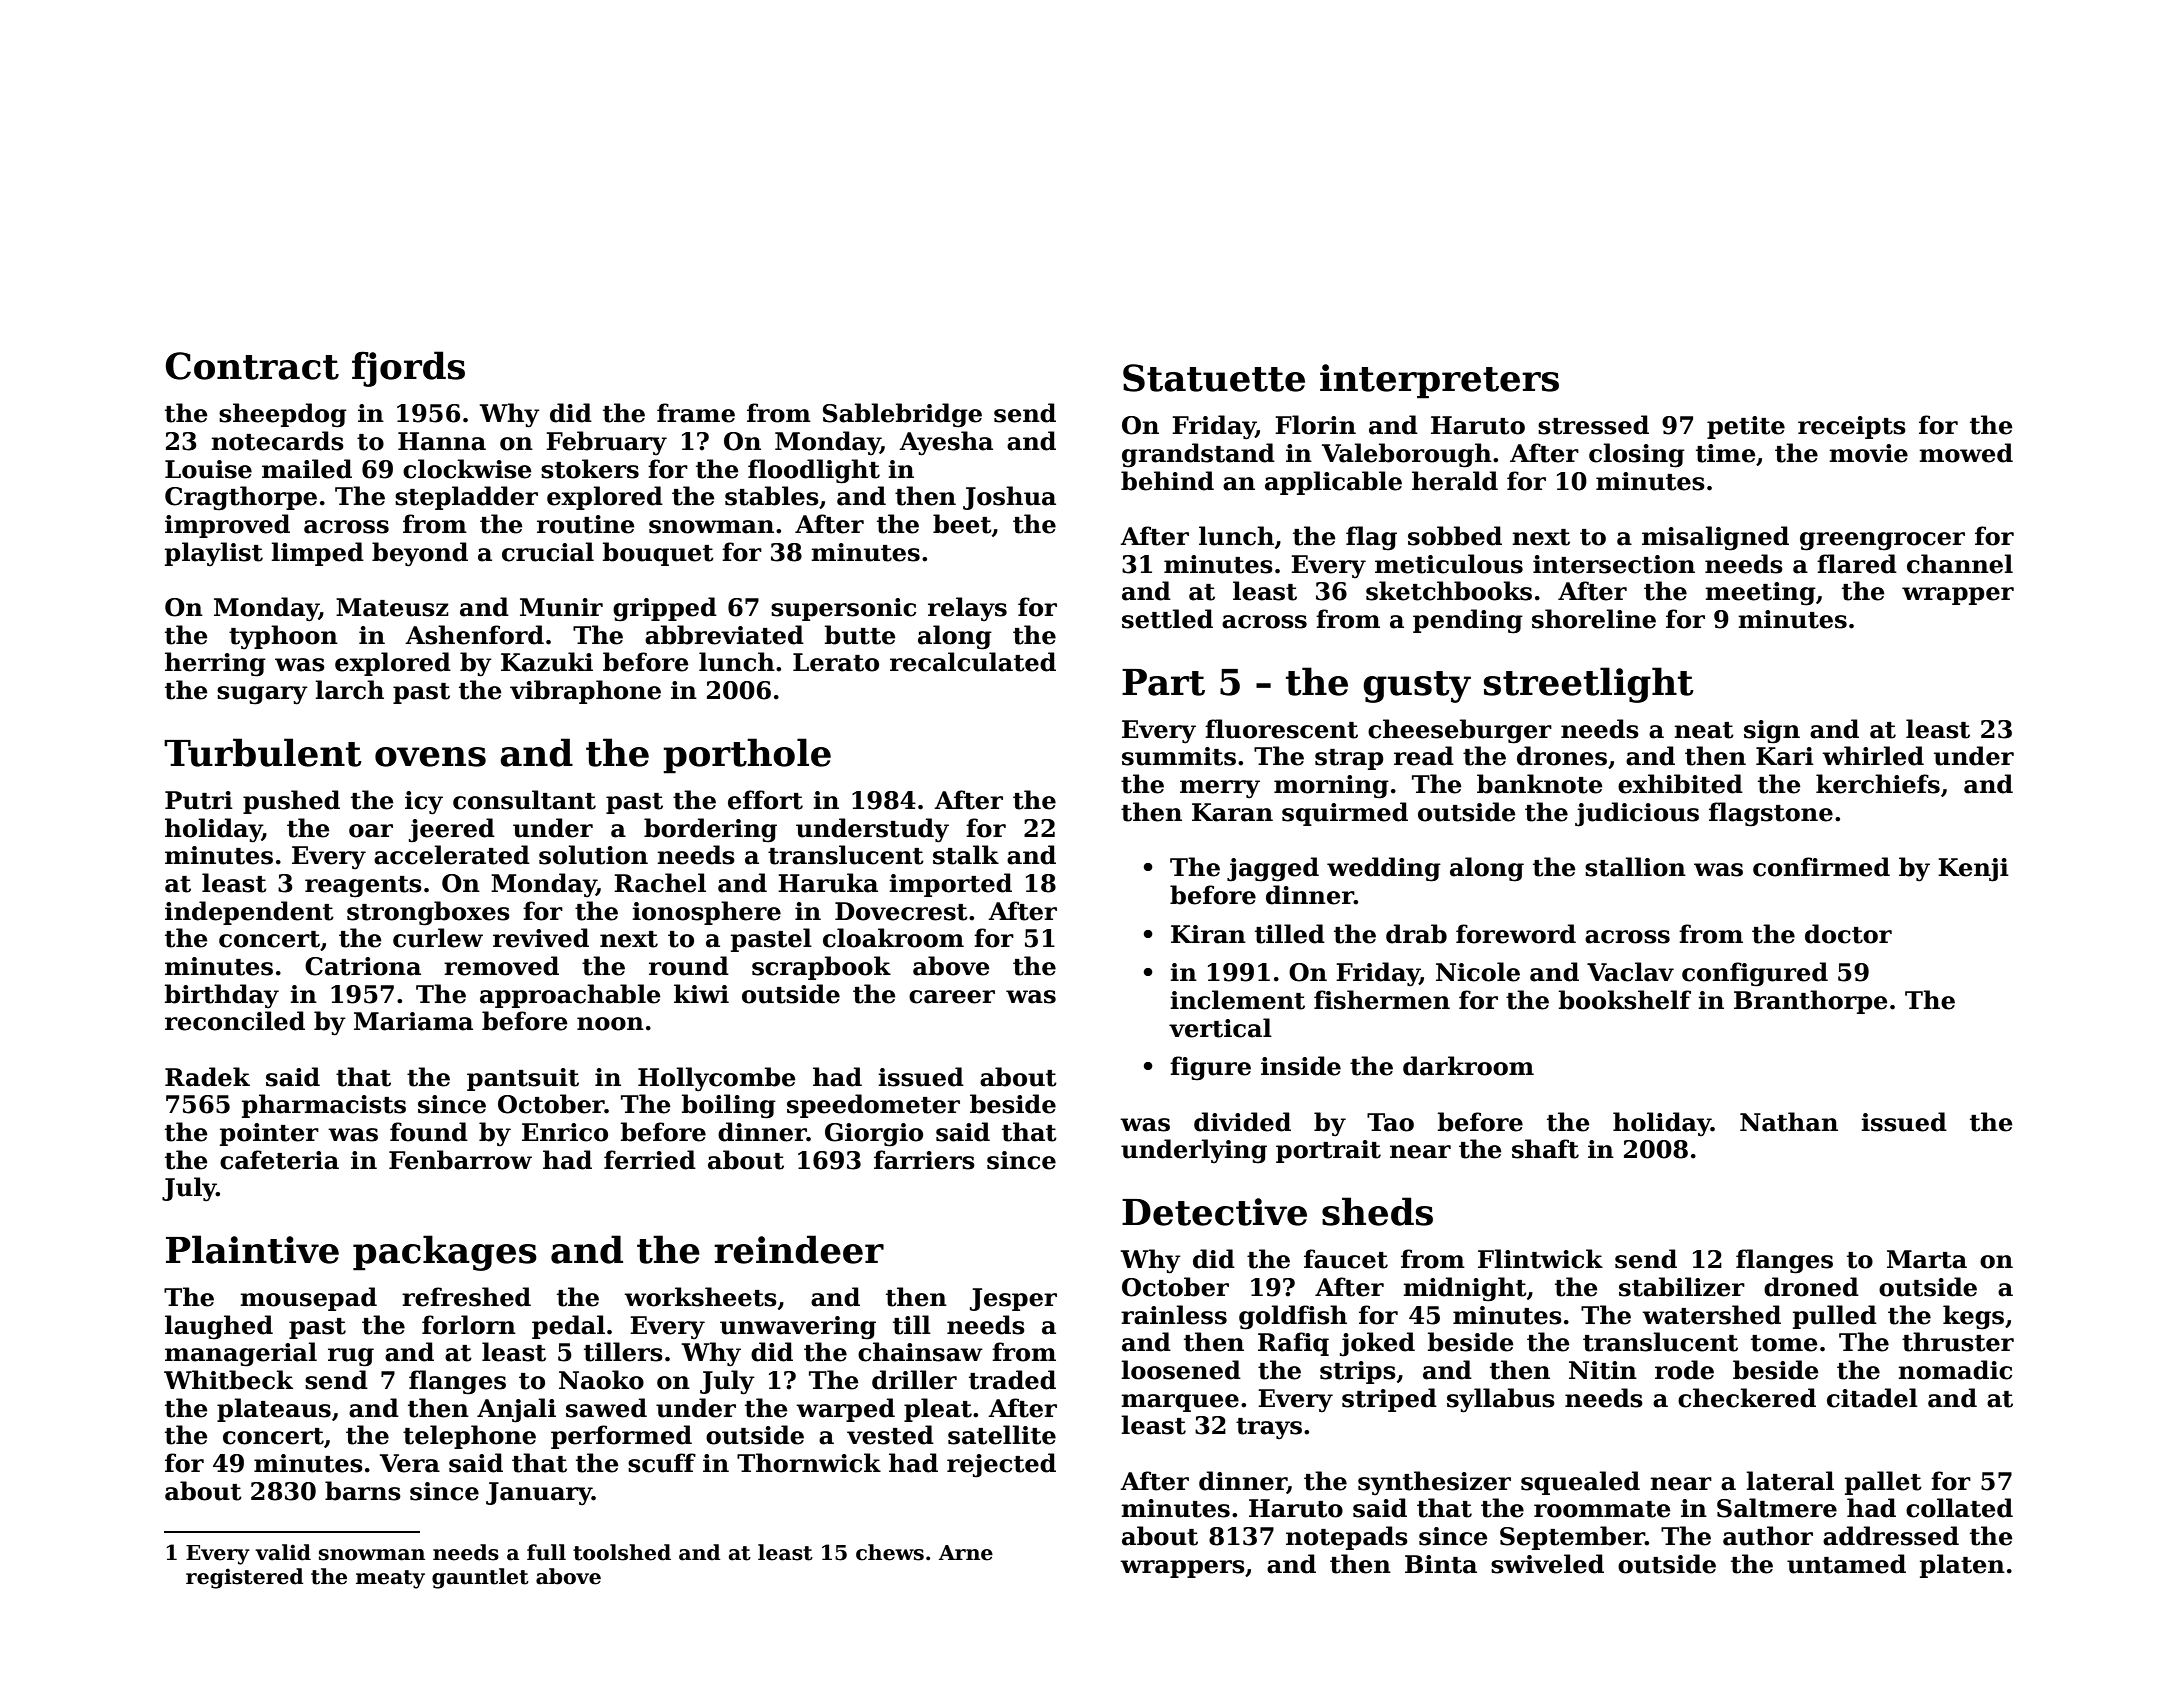  What do you see at coordinates (408, 369) in the screenshot?
I see `fjords` at bounding box center [408, 369].
